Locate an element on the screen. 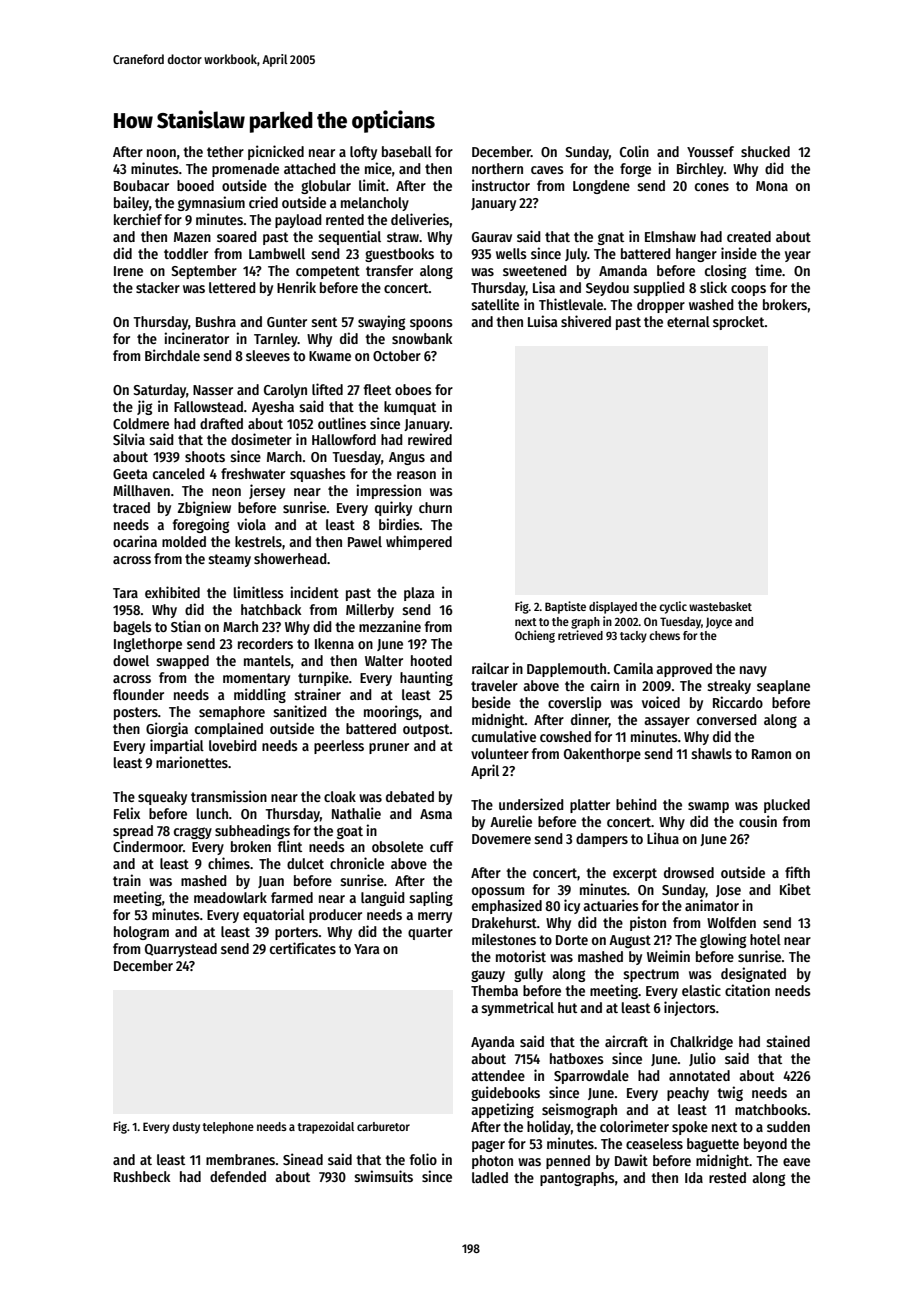 This screenshot has width=924, height=1308. oboes is located at coordinates (413, 389).
